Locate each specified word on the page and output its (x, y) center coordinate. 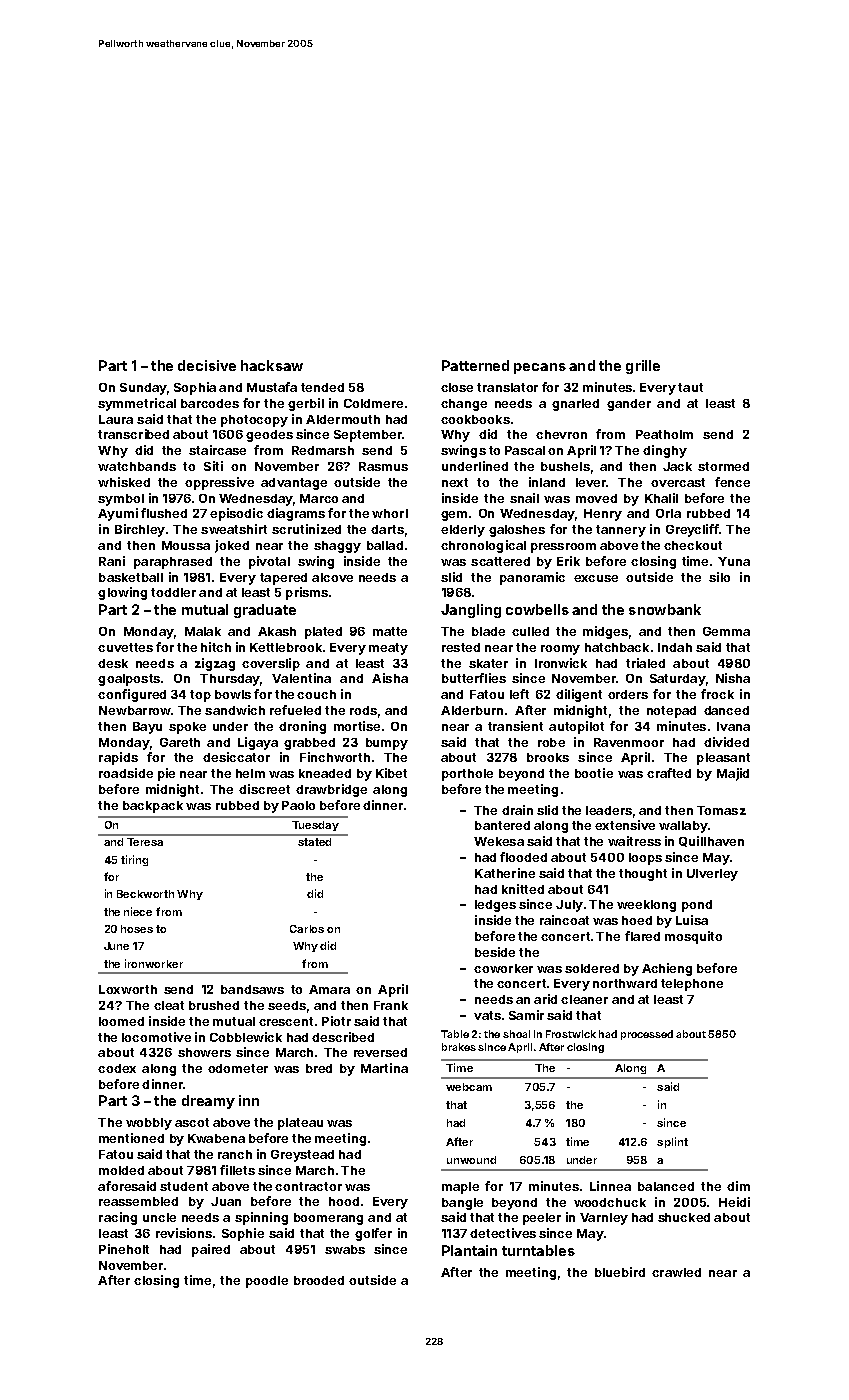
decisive (207, 365)
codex (117, 1068)
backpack (153, 807)
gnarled (575, 405)
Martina (384, 1068)
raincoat (564, 920)
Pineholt (124, 1249)
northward (625, 983)
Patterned (475, 365)
